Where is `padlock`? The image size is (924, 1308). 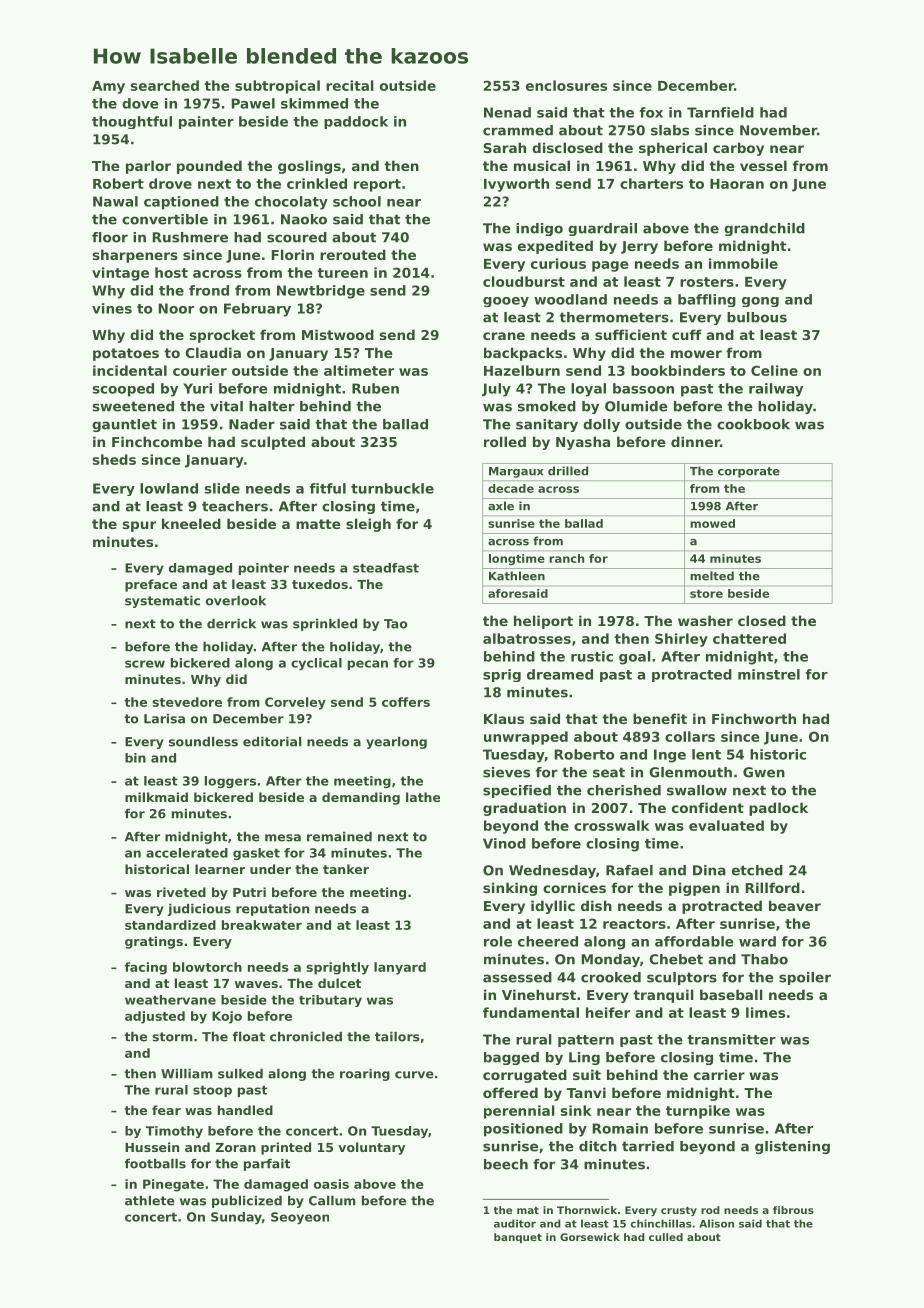
padlock is located at coordinates (778, 809).
